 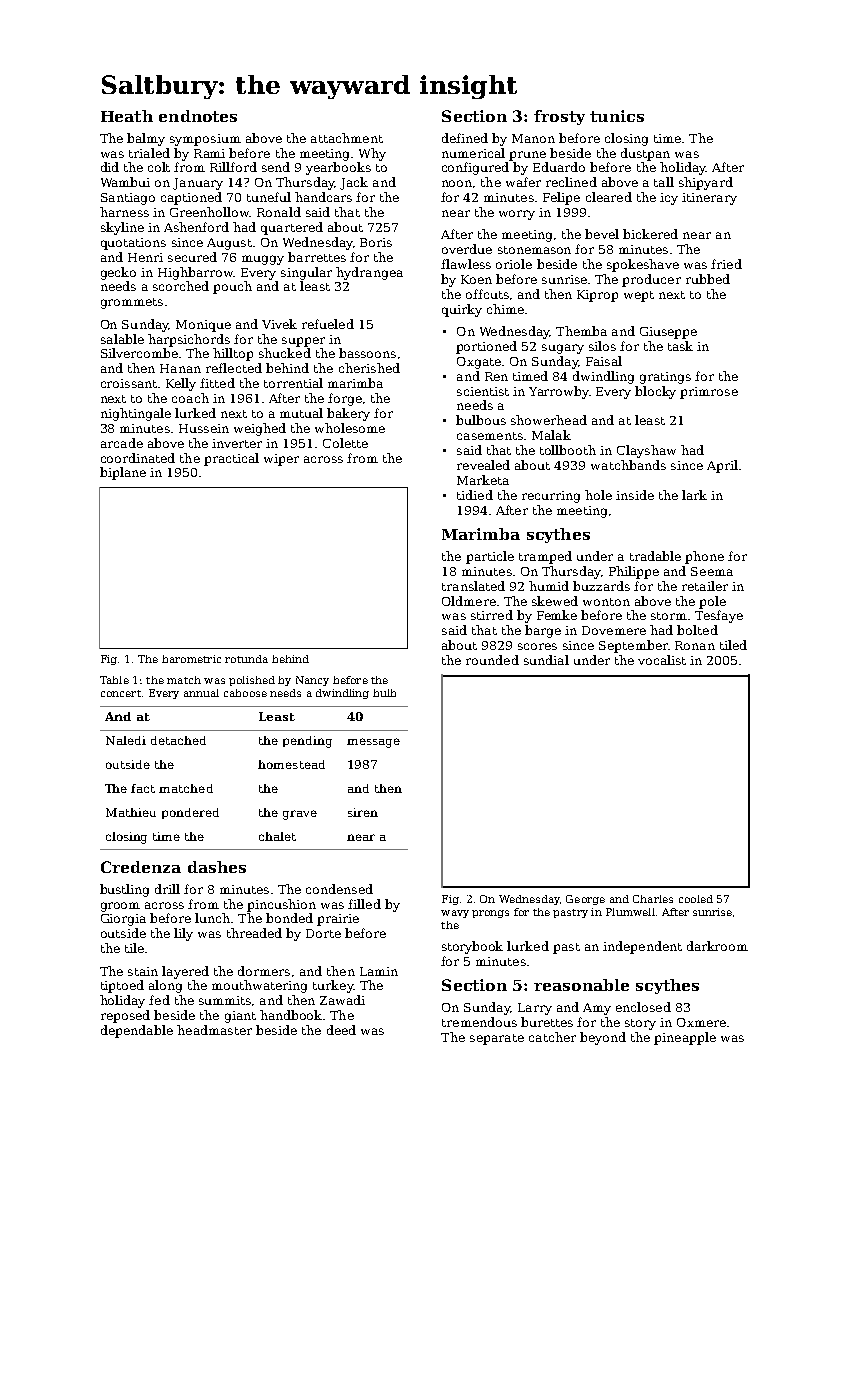 I want to click on Ronan, so click(x=695, y=645).
